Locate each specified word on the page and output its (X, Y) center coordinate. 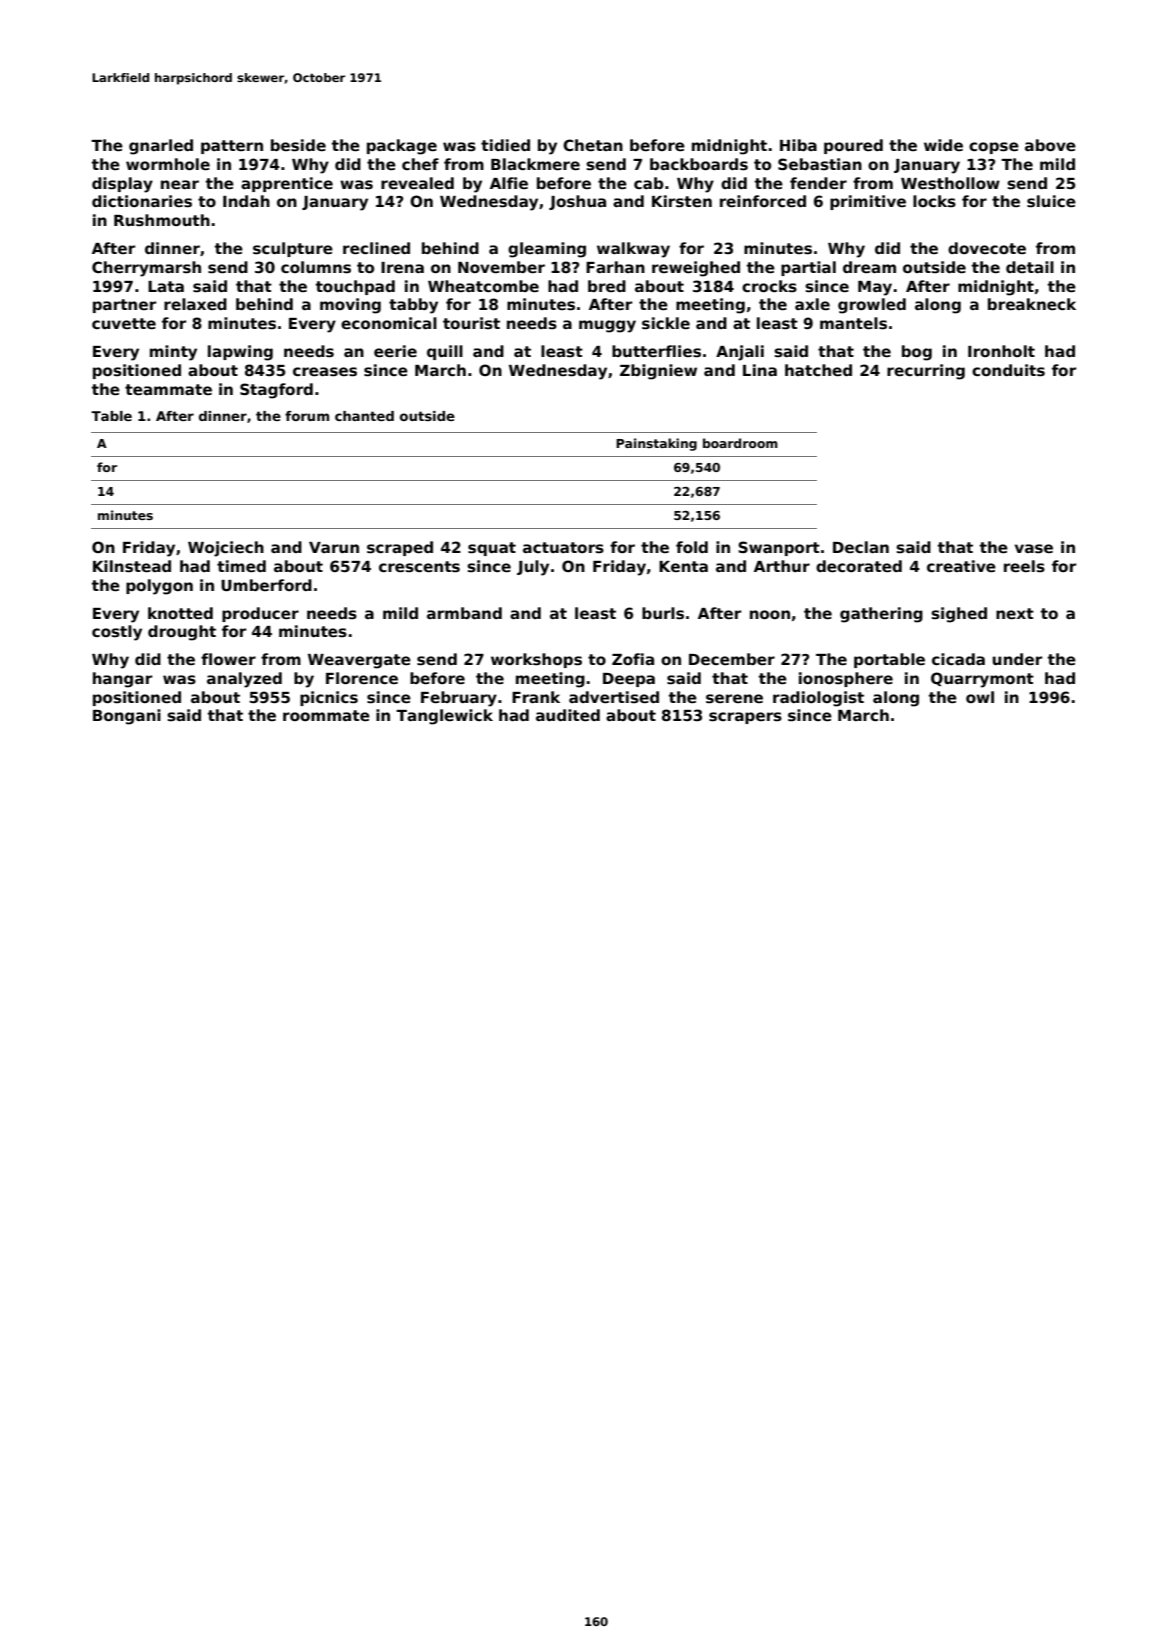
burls (663, 613)
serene (734, 699)
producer (260, 614)
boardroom (740, 443)
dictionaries (142, 201)
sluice (1051, 201)
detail (1030, 267)
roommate (326, 715)
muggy (607, 326)
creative (961, 566)
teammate (168, 389)
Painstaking (656, 444)
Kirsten (682, 201)
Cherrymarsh (146, 269)
